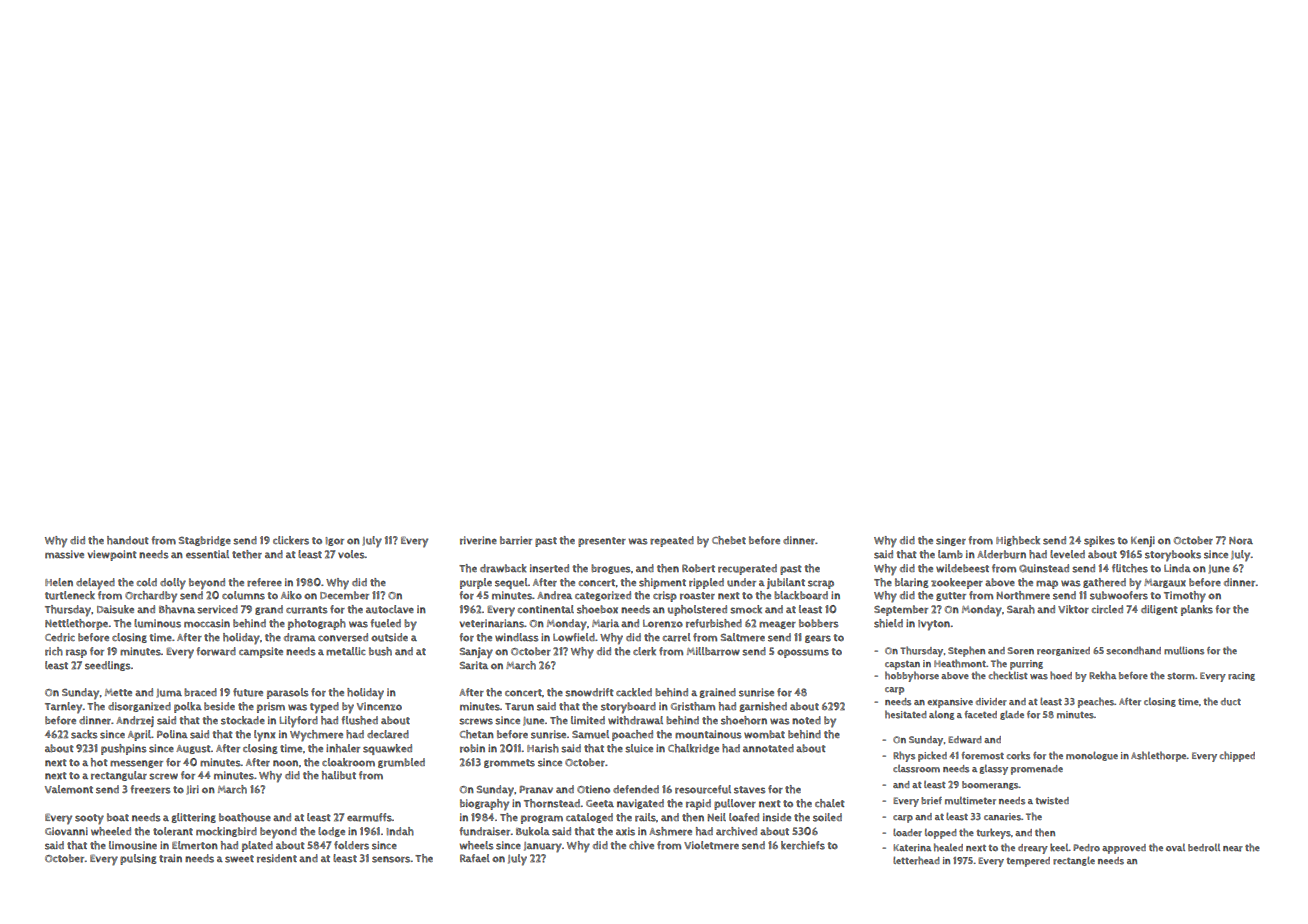  I want to click on Violetmere, so click(711, 845).
